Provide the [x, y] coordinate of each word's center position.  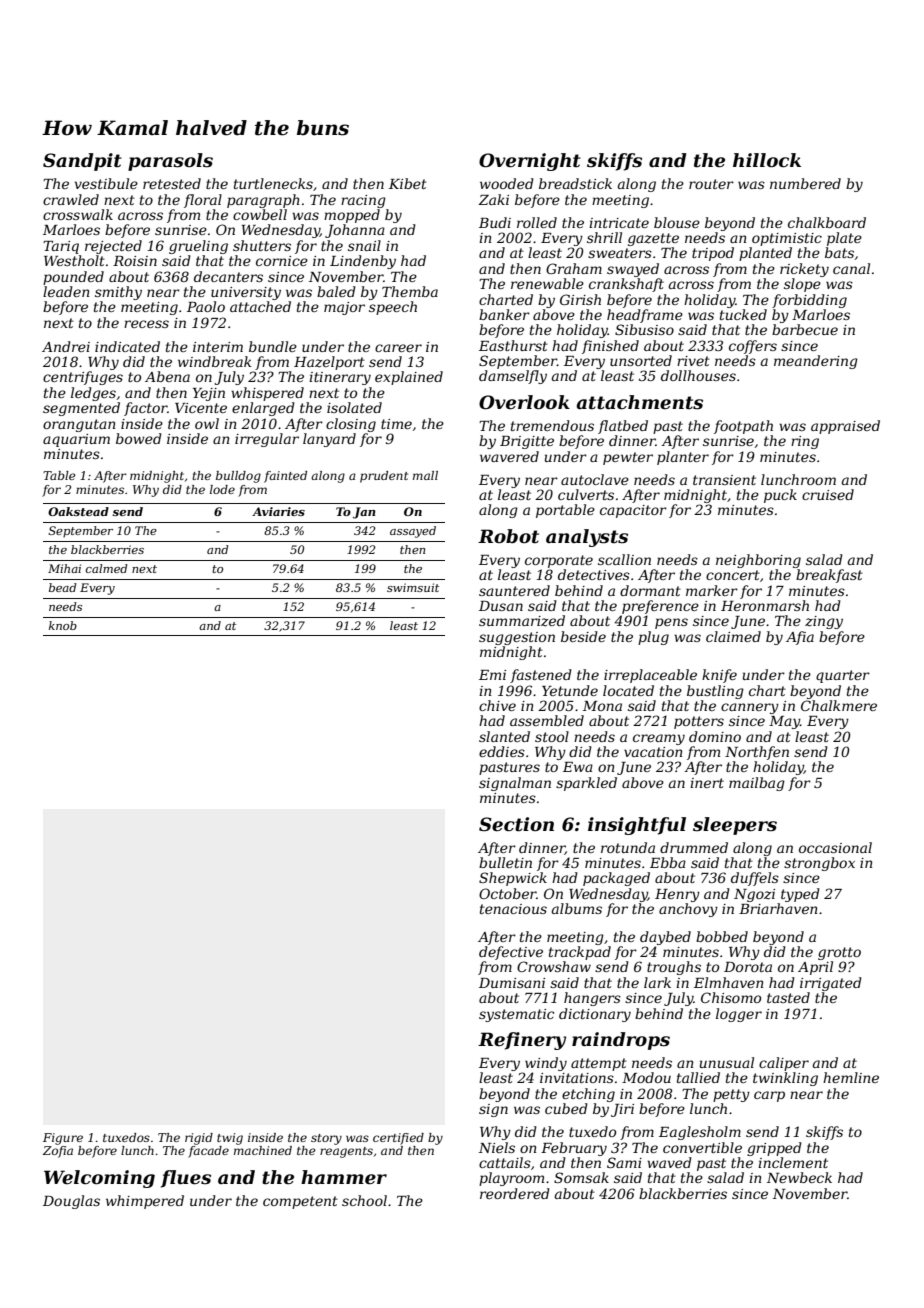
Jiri [622, 1110]
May [784, 722]
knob [63, 625]
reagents [346, 1152]
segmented [81, 409]
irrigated [831, 984]
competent [300, 1202]
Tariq [61, 247]
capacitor [633, 511]
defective [511, 953]
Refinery [522, 1041]
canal [851, 268]
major [344, 308]
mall [425, 475]
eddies [502, 751]
